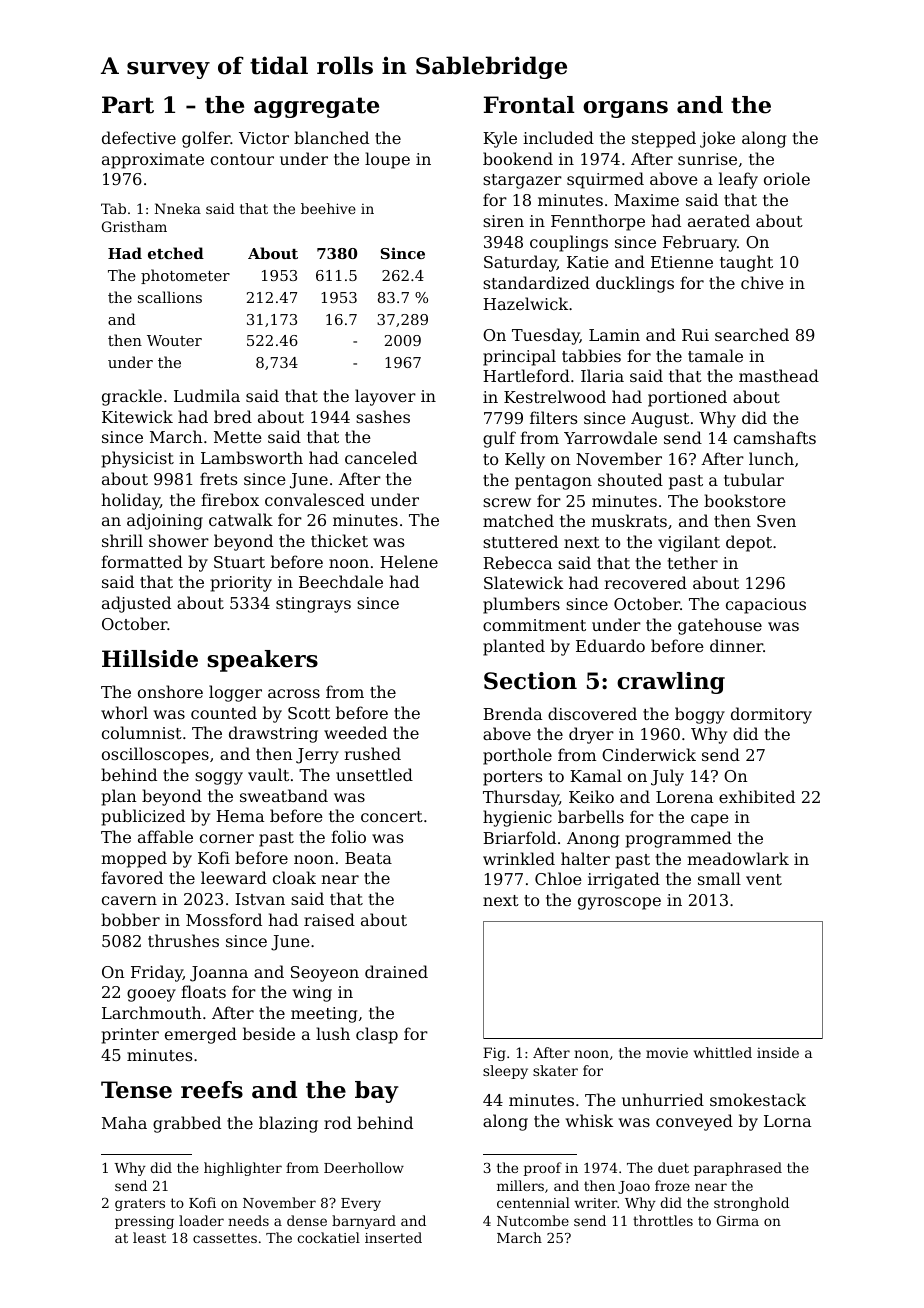 The height and width of the page is (1308, 924). What do you see at coordinates (140, 1204) in the page?
I see `graters` at bounding box center [140, 1204].
